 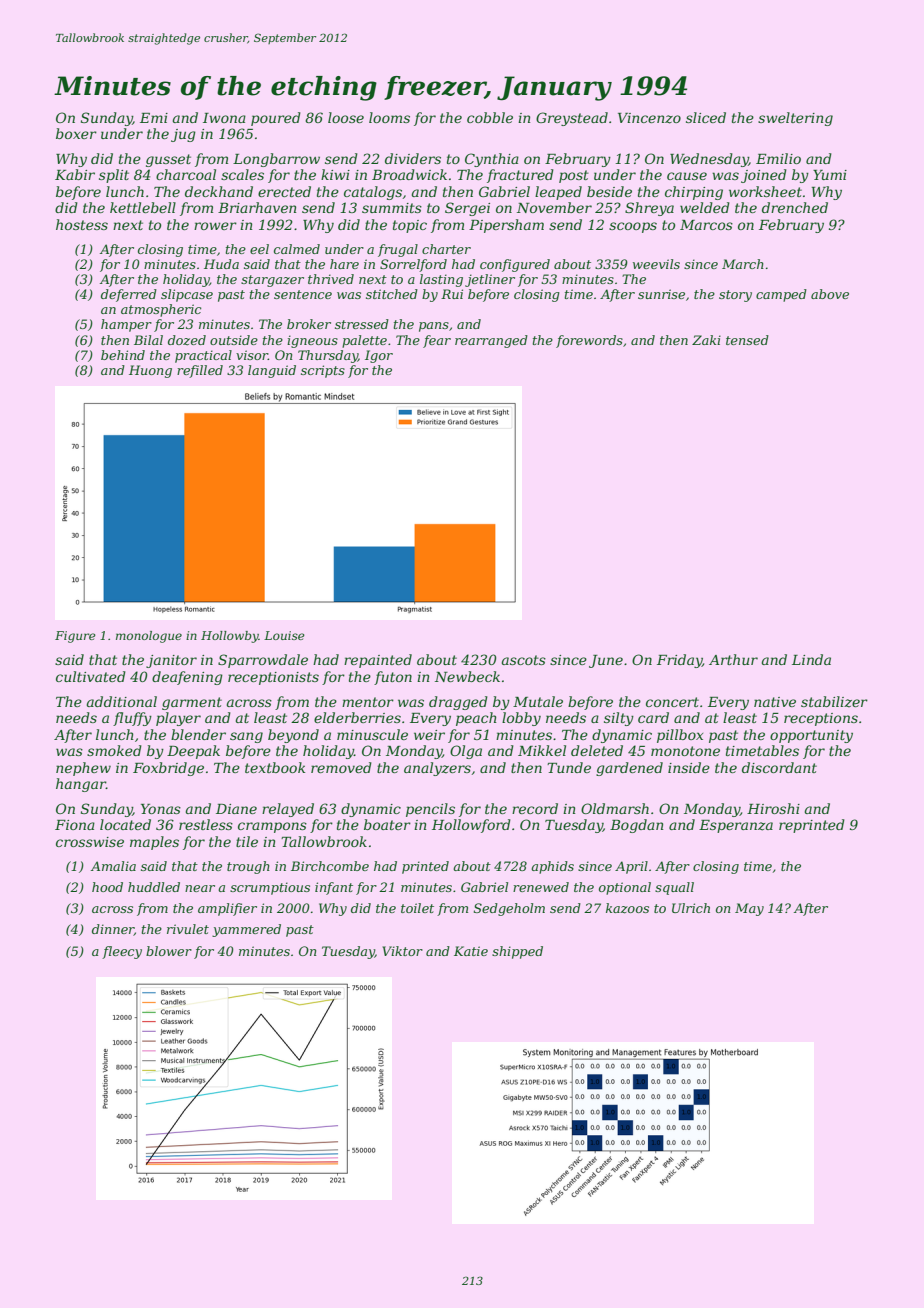 What do you see at coordinates (154, 843) in the image?
I see `maples` at bounding box center [154, 843].
